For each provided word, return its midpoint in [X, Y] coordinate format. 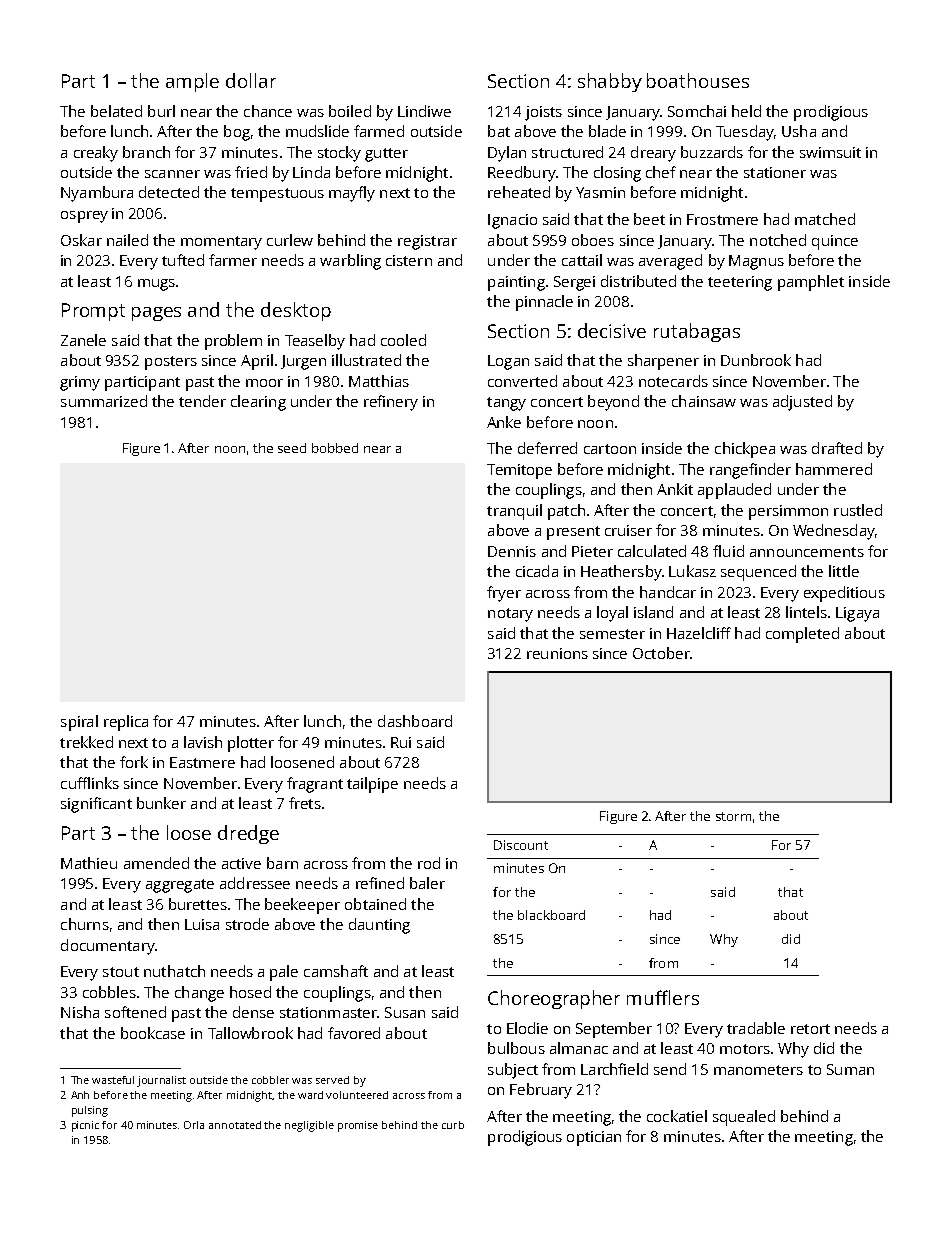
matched [825, 219]
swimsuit [830, 152]
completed [802, 635]
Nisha [80, 1012]
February [541, 1091]
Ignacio [512, 221]
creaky [96, 154]
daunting [379, 926]
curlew [290, 240]
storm [733, 816]
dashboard [415, 721]
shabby [610, 82]
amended [156, 863]
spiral [79, 723]
